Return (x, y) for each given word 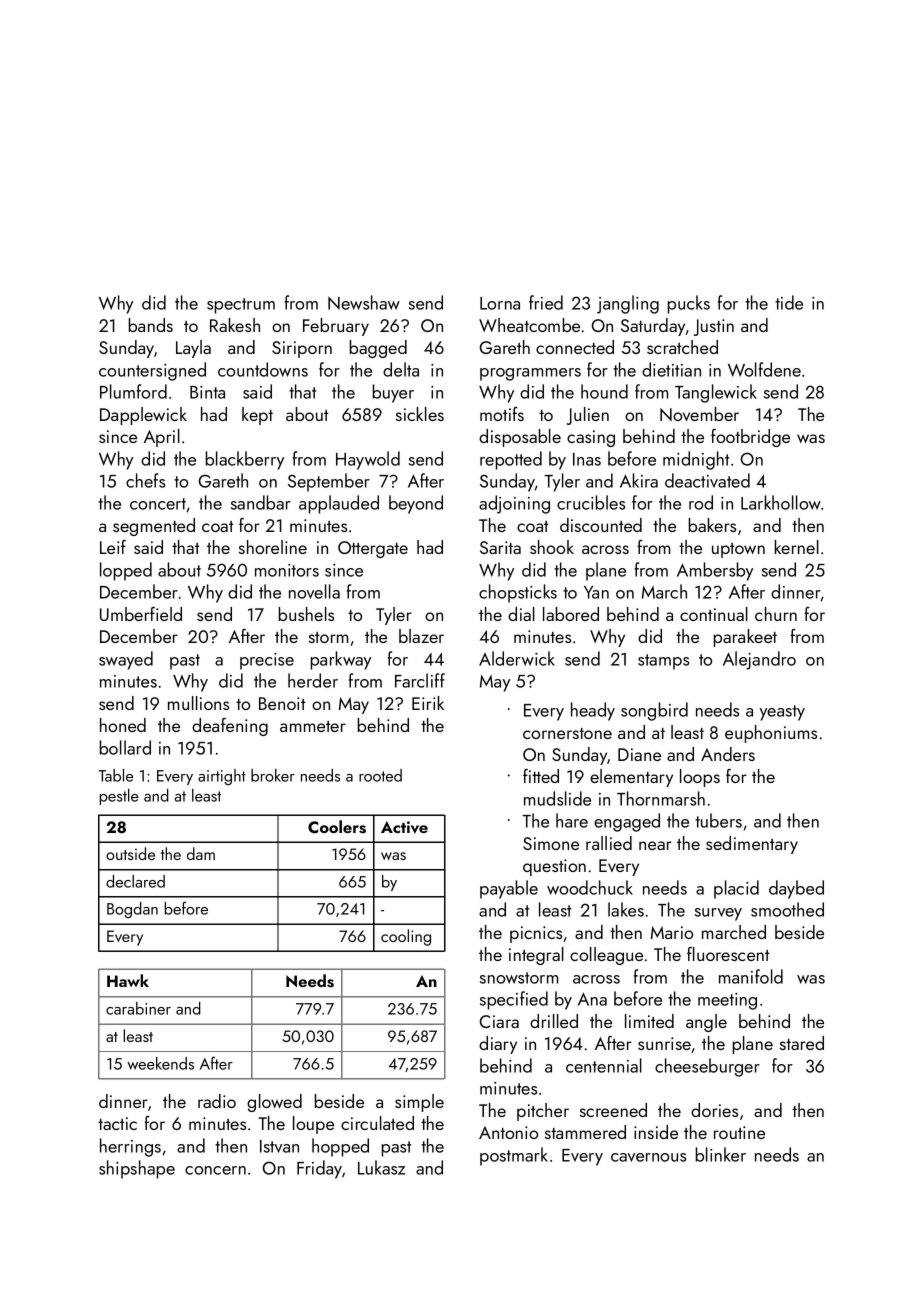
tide (789, 302)
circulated (377, 1123)
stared (802, 1043)
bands (151, 325)
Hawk (128, 980)
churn (776, 614)
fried (546, 302)
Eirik (428, 703)
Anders (728, 754)
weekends (160, 1063)
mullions (198, 703)
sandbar (261, 502)
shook (552, 547)
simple (419, 1103)
